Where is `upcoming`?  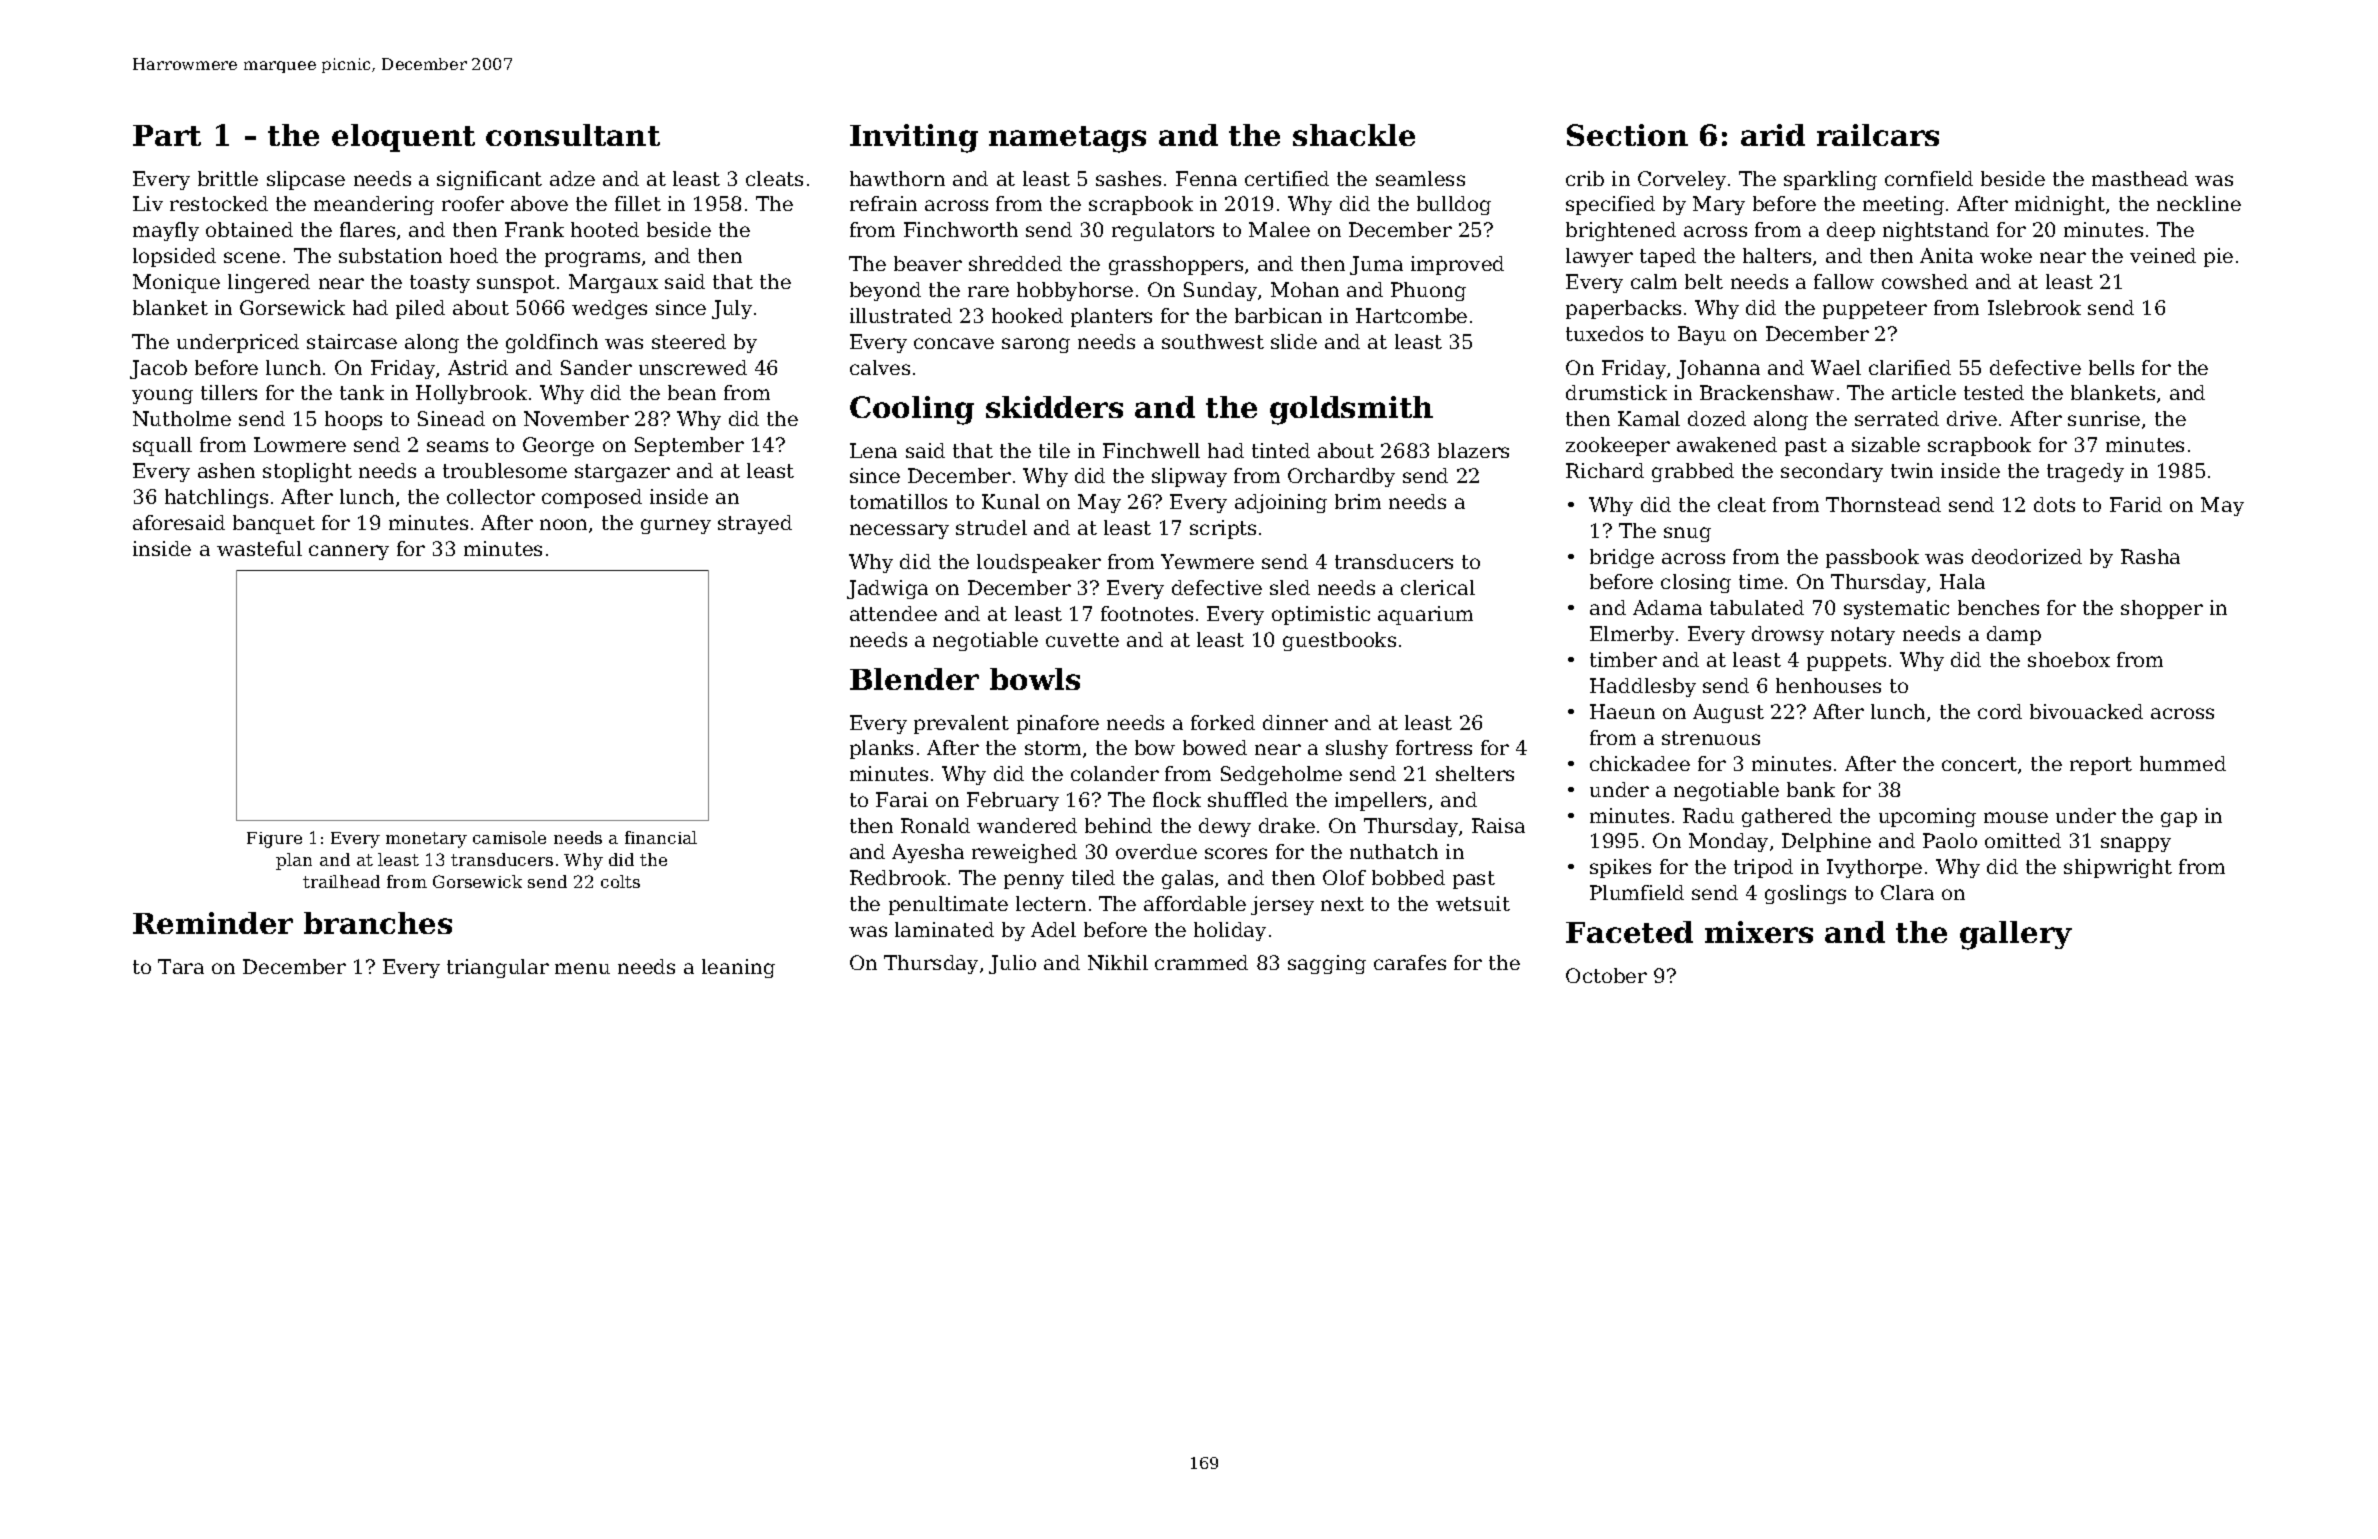 upcoming is located at coordinates (1927, 817).
